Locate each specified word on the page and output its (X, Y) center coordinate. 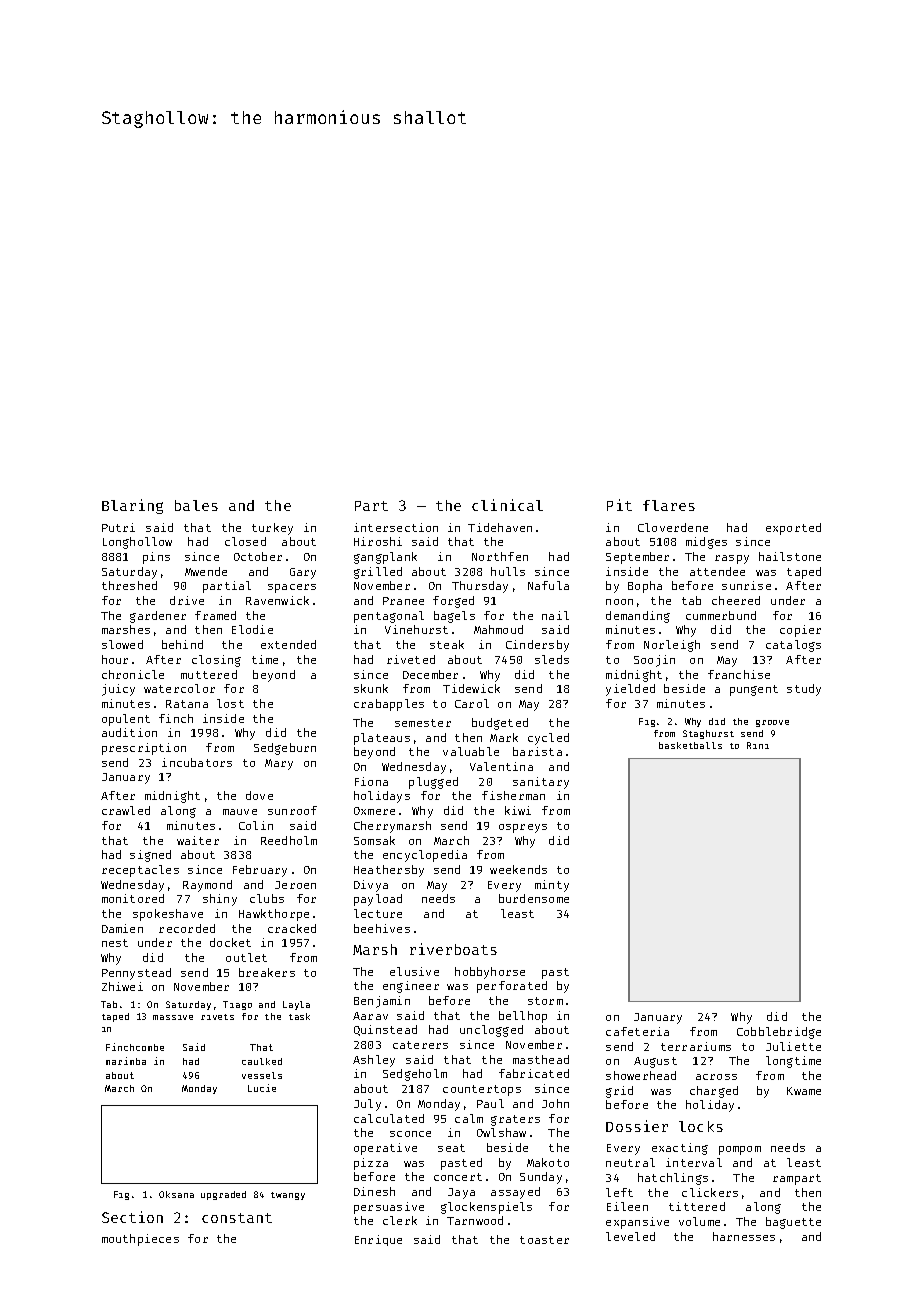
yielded (630, 690)
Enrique (378, 1240)
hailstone (790, 556)
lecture (378, 913)
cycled (548, 739)
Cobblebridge (779, 1033)
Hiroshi (378, 541)
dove (259, 795)
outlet (246, 957)
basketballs (690, 745)
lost (230, 703)
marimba (126, 1061)
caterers (420, 1045)
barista (537, 751)
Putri (118, 527)
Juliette (793, 1046)
